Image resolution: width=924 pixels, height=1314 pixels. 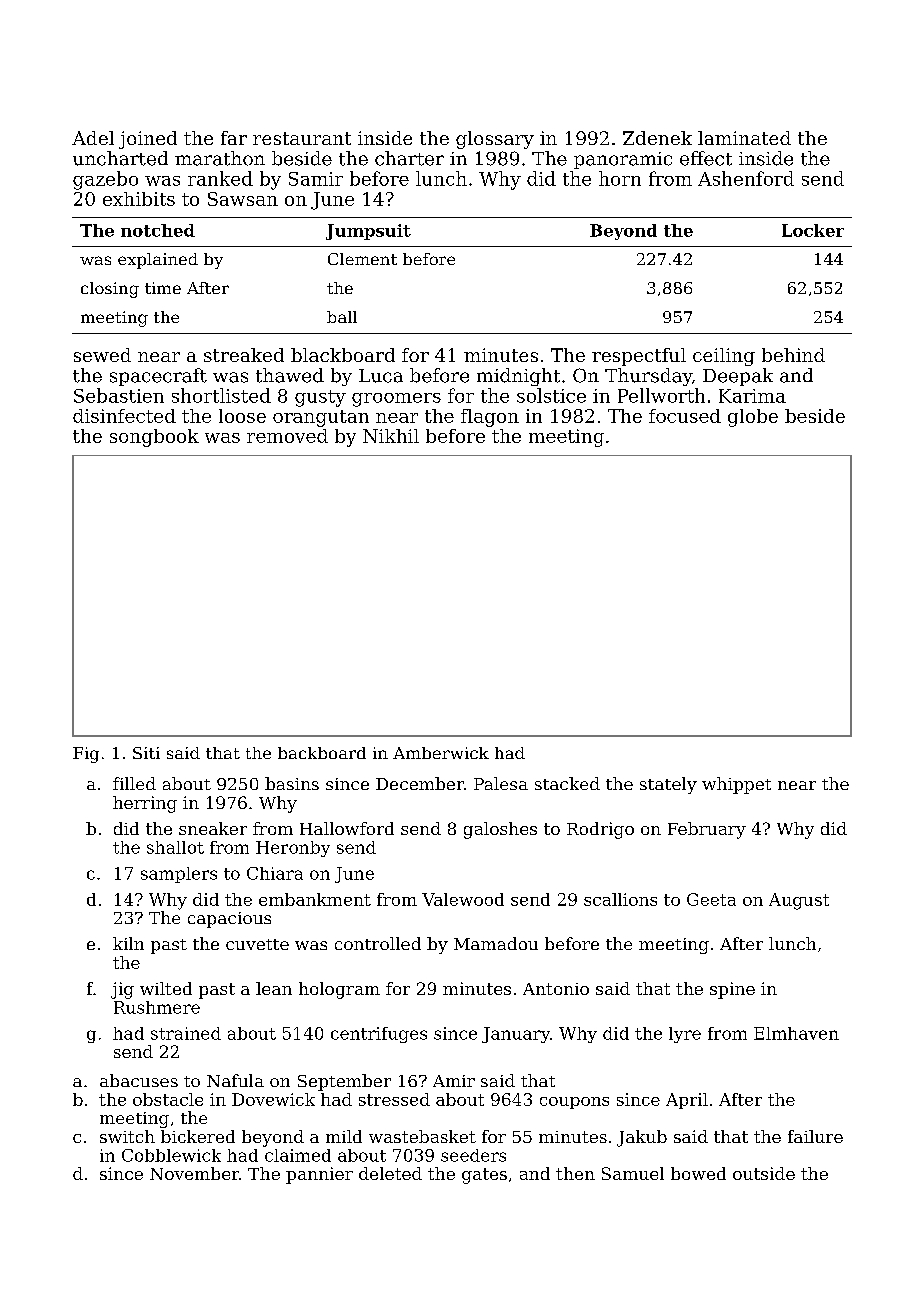 What do you see at coordinates (86, 755) in the document?
I see `Fig` at bounding box center [86, 755].
